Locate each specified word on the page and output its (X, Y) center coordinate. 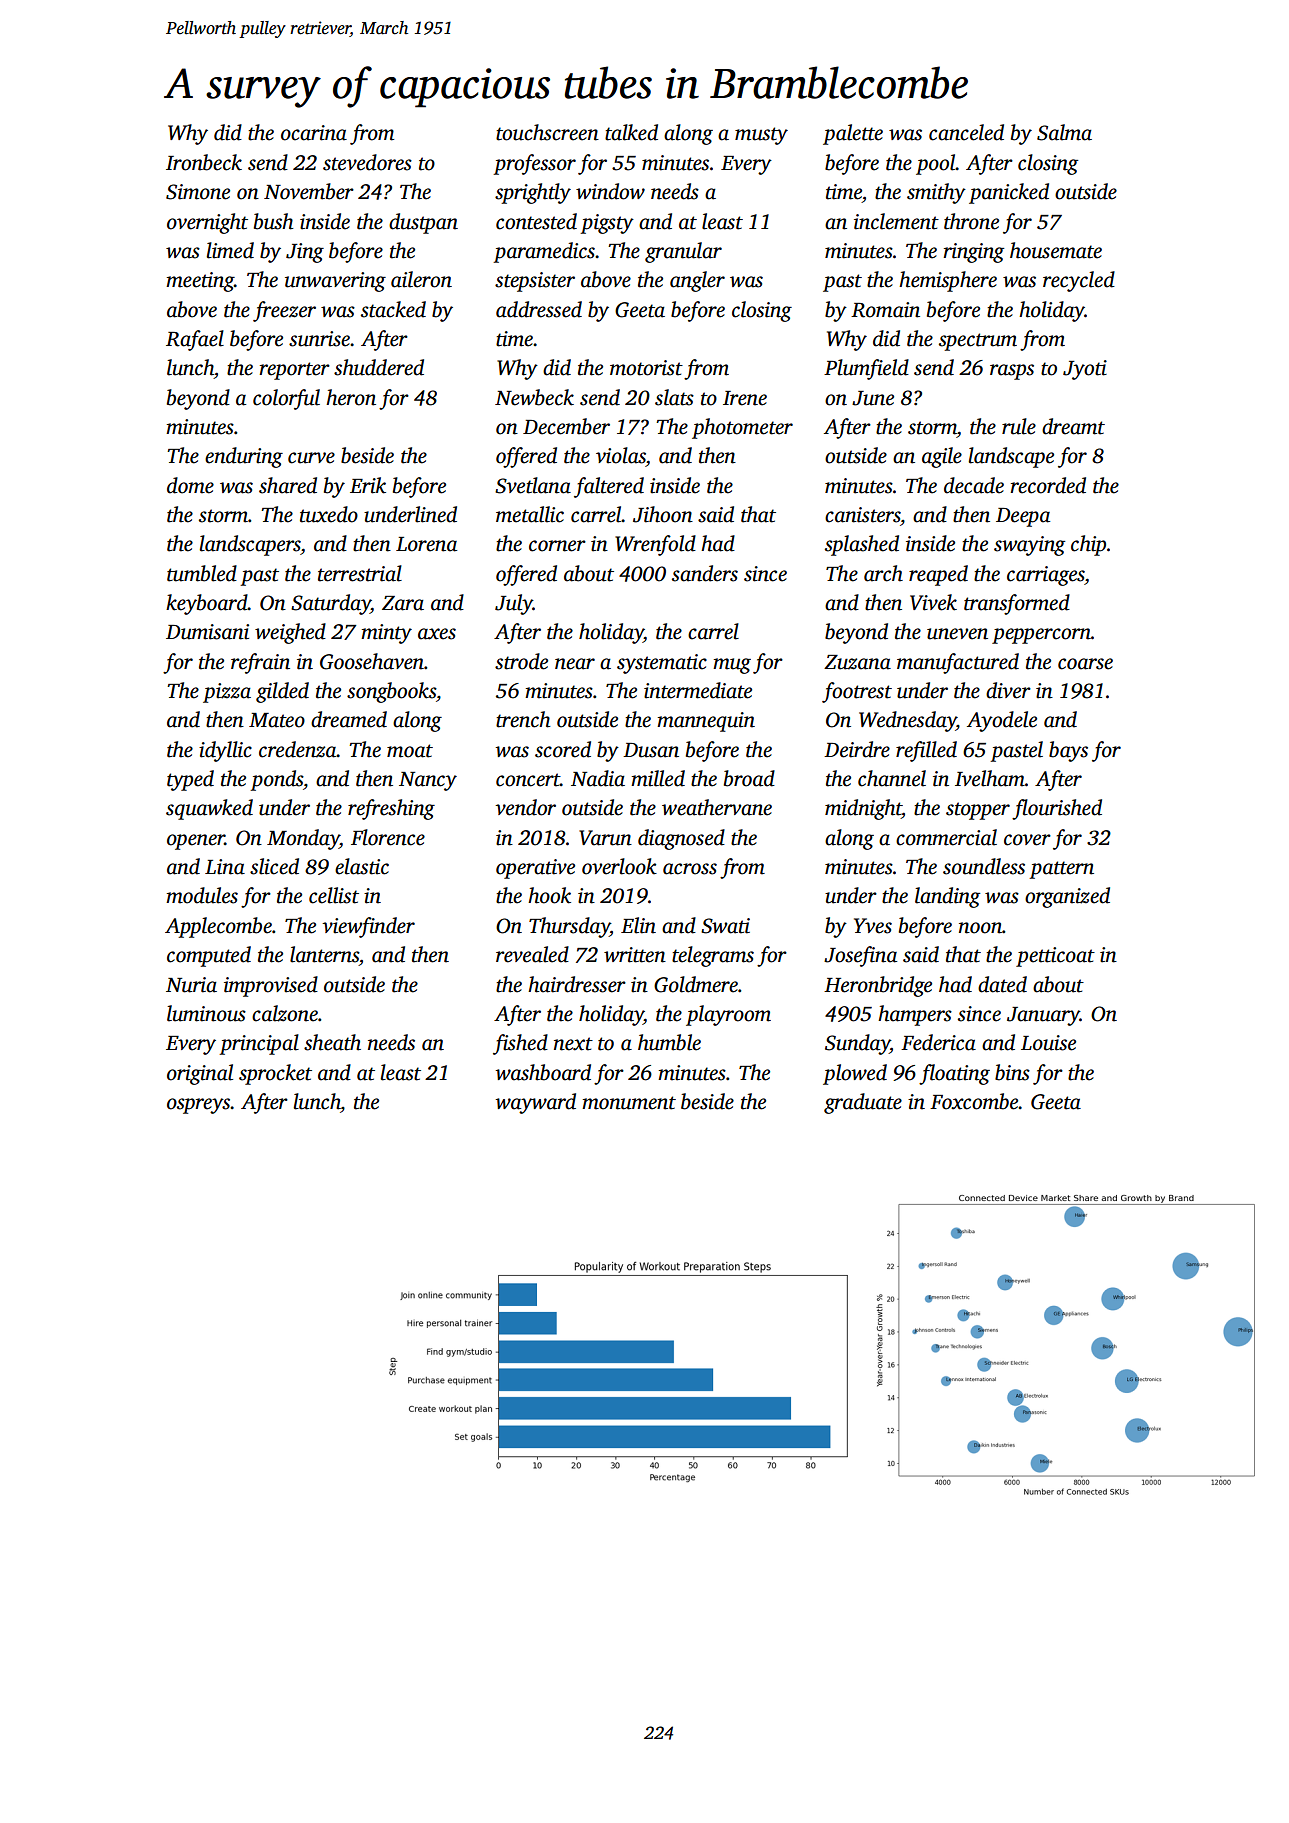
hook (549, 895)
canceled (966, 132)
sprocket (275, 1074)
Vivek (933, 602)
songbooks (391, 692)
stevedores (367, 162)
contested (536, 221)
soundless (984, 866)
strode (521, 661)
